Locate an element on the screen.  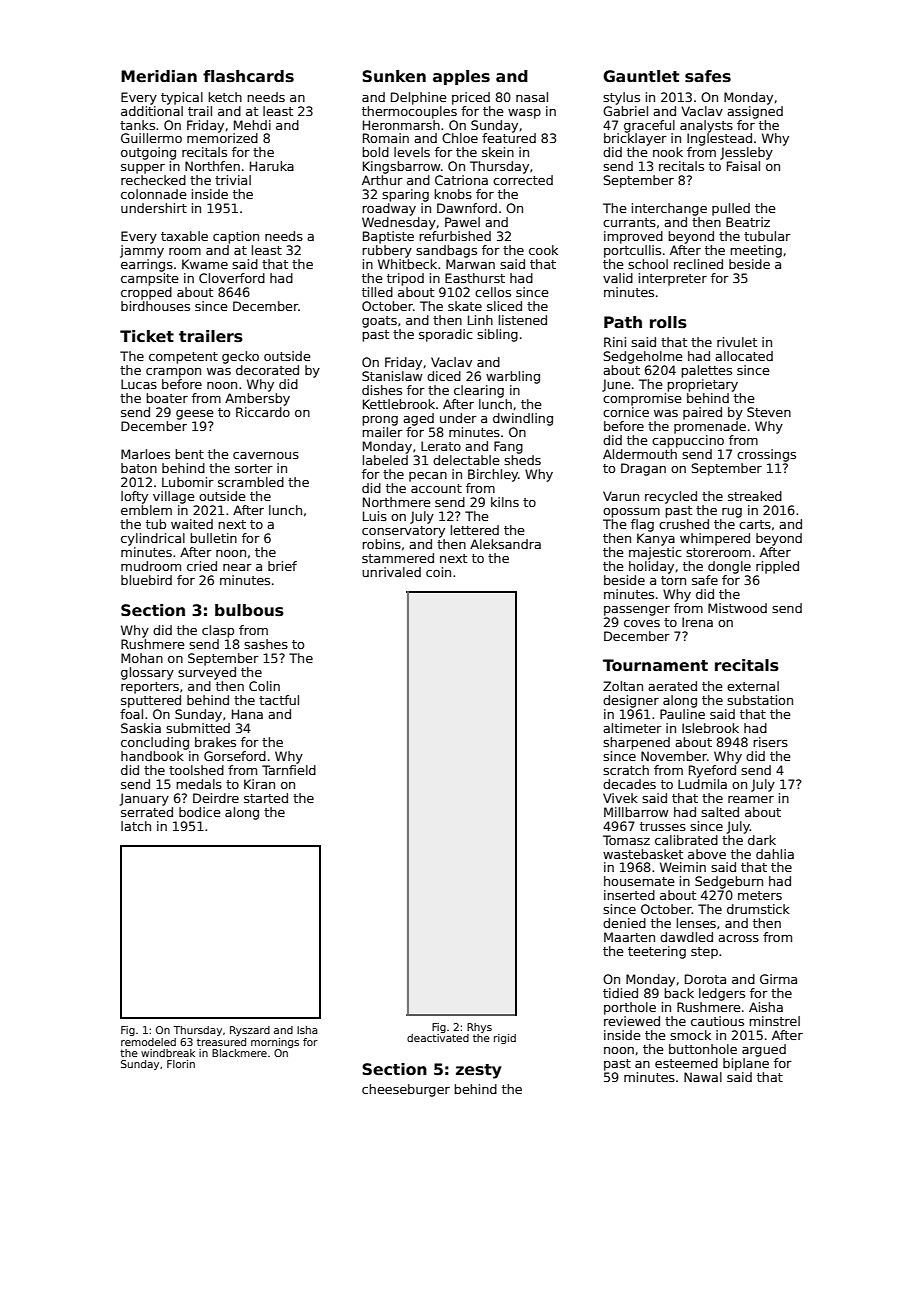
skate is located at coordinates (465, 306).
